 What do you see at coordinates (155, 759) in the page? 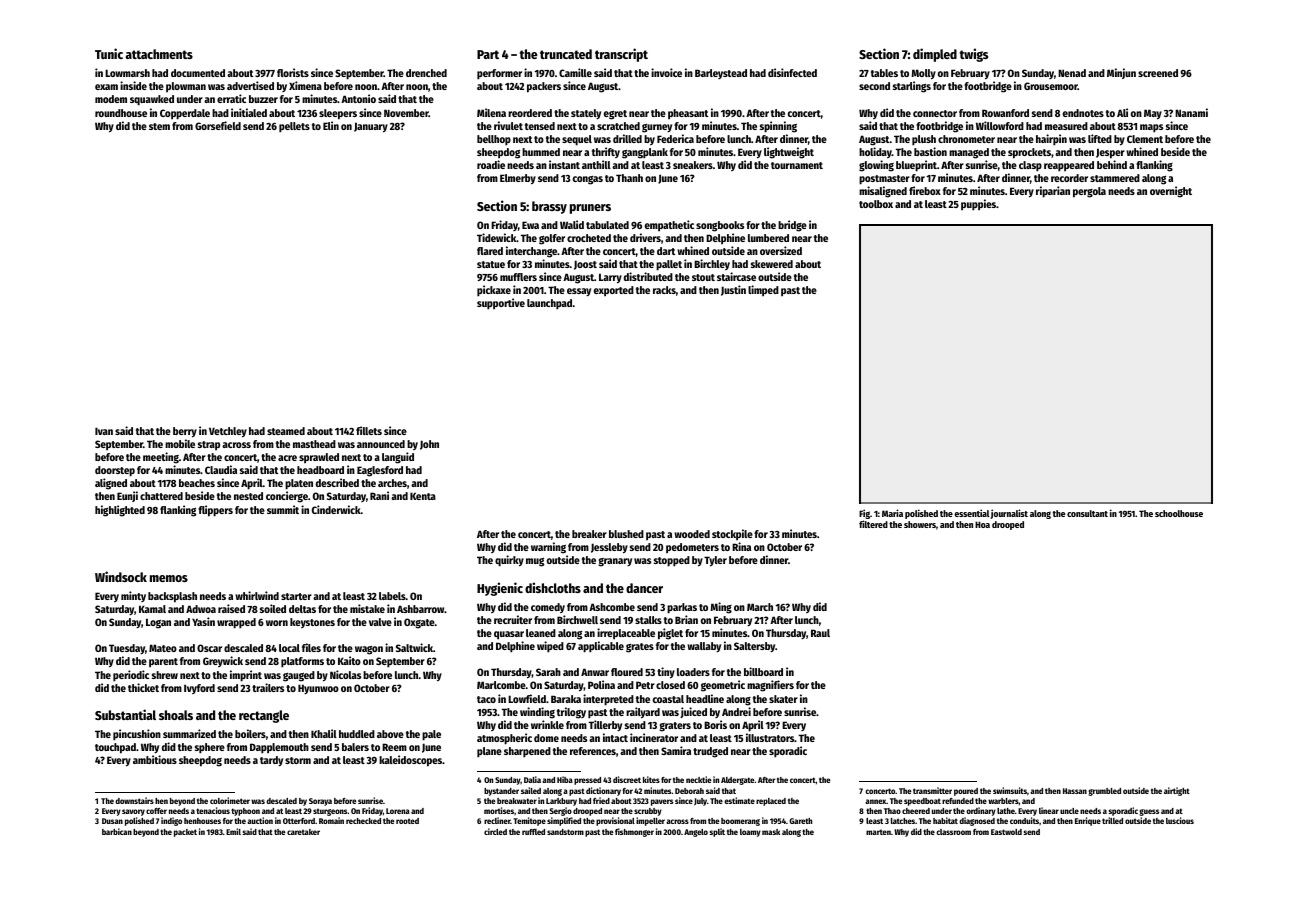
I see `ambitious` at bounding box center [155, 759].
